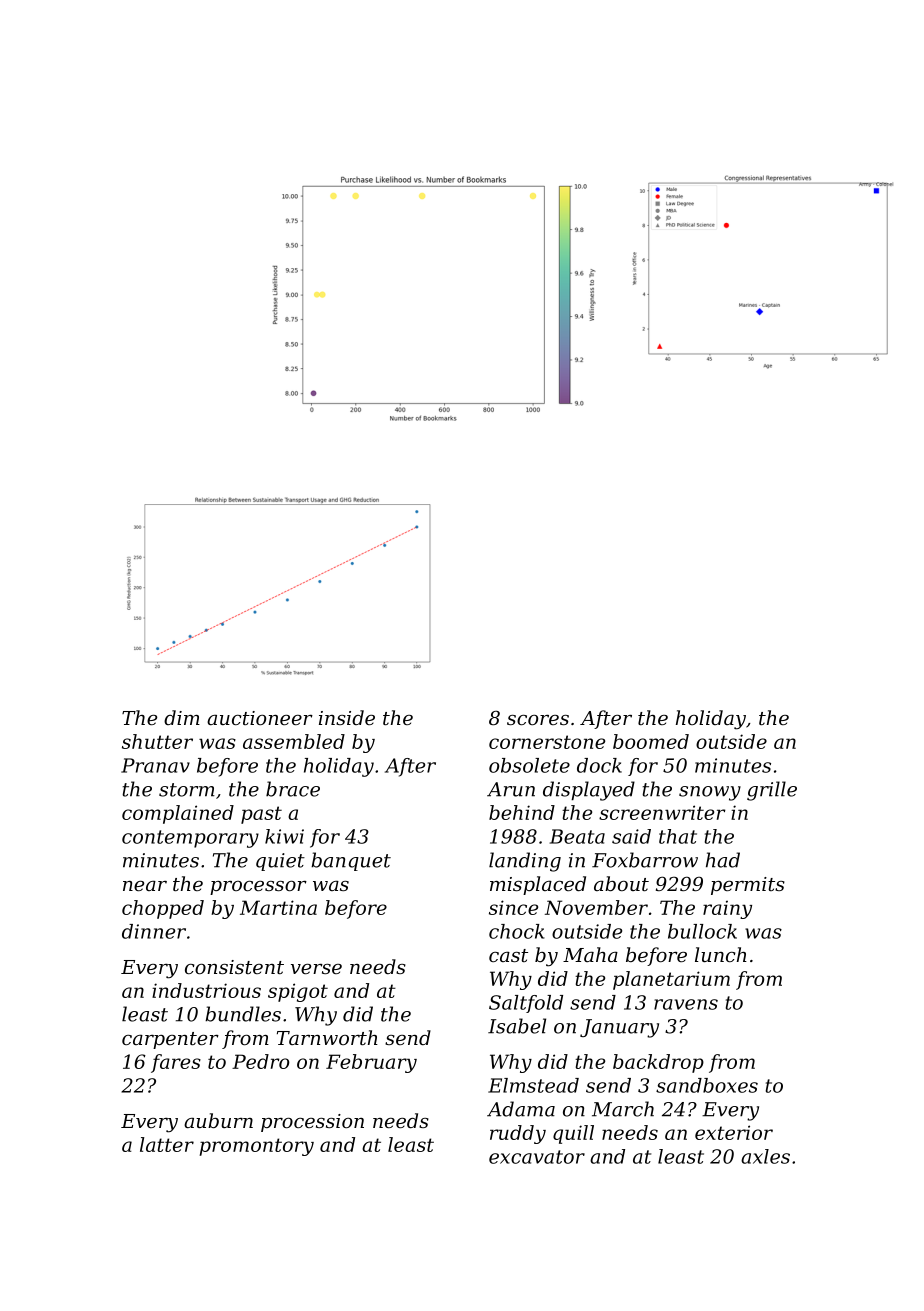  I want to click on complained, so click(178, 814).
